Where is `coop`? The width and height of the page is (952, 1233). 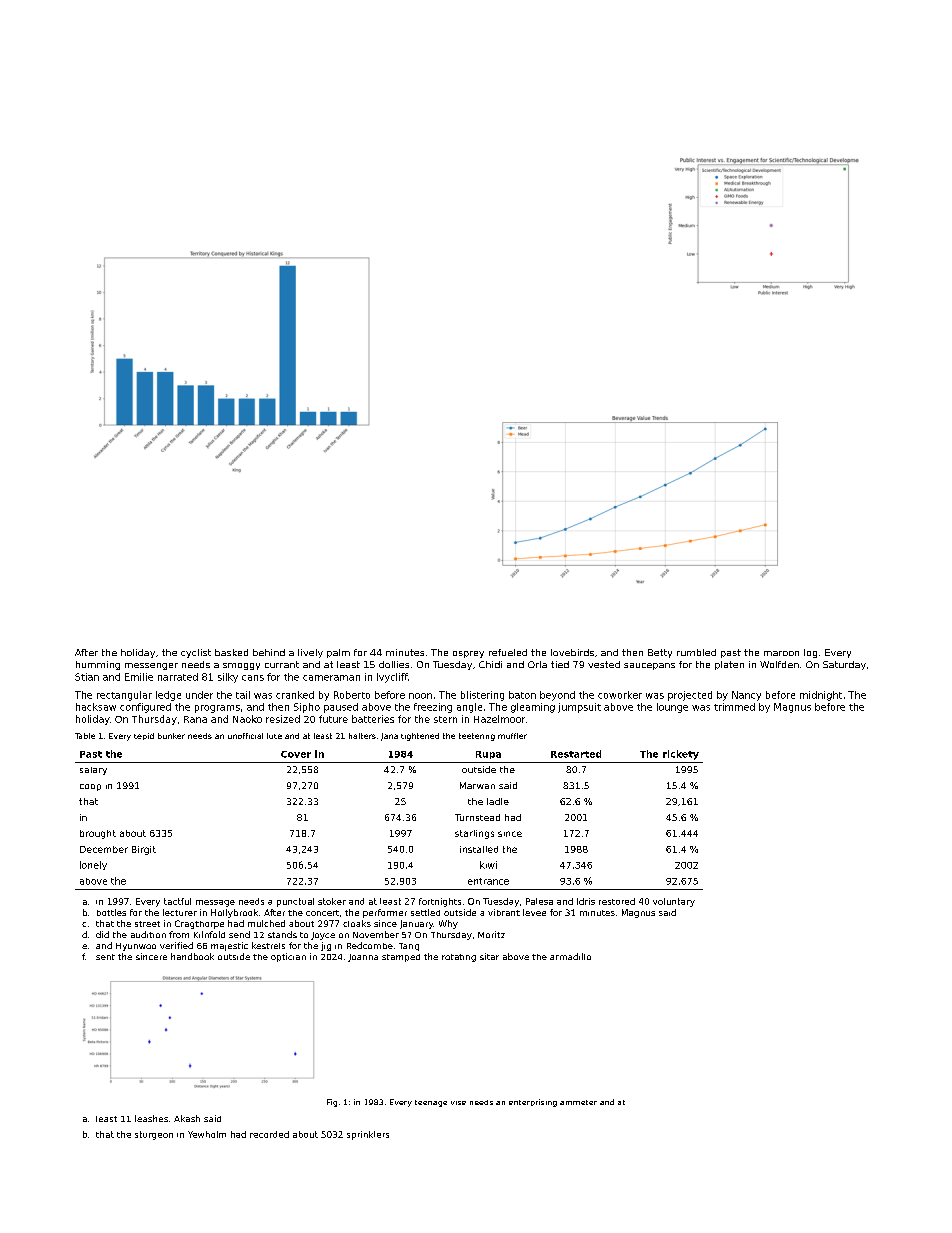
coop is located at coordinates (90, 787).
